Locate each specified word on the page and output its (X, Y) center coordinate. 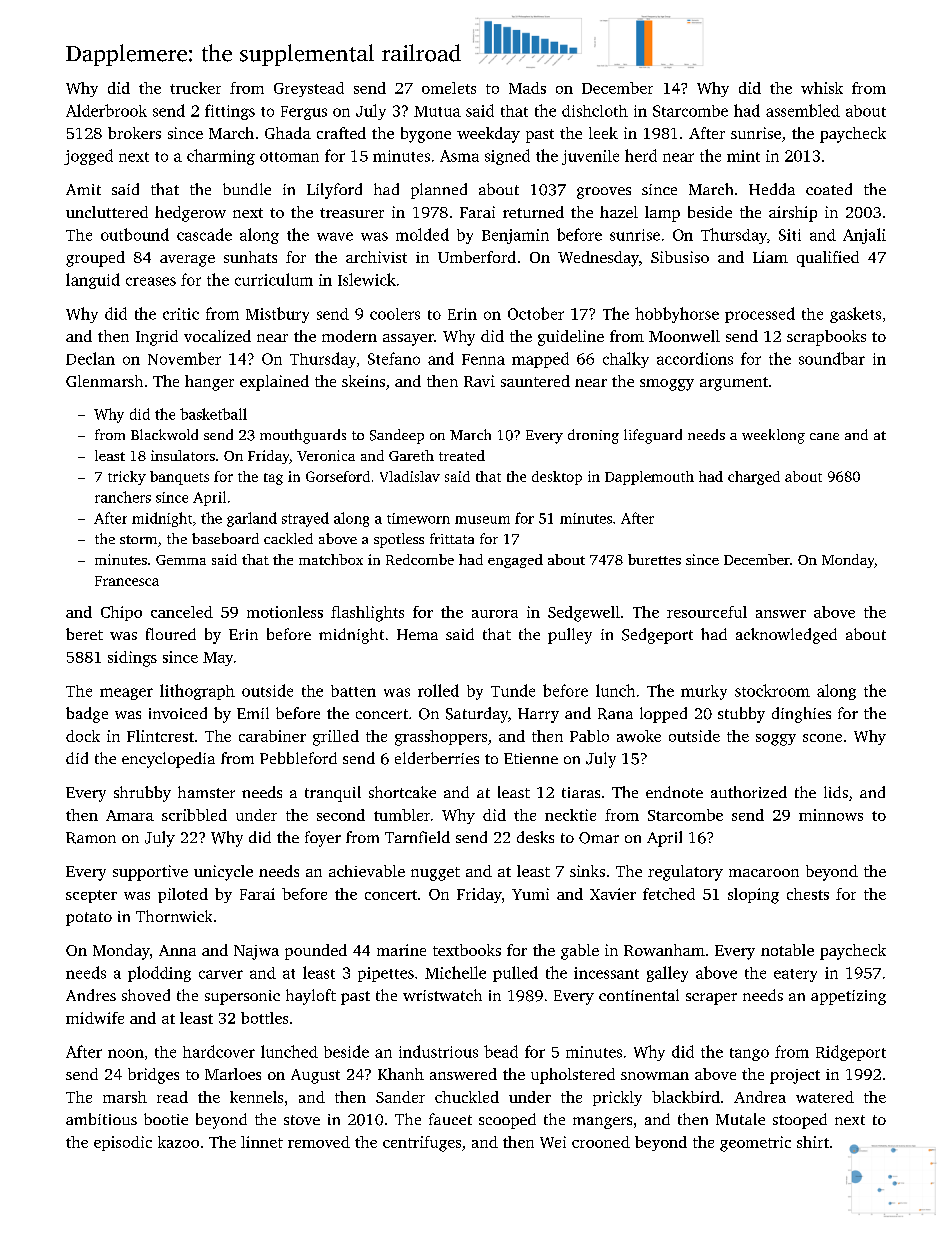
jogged (88, 157)
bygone (426, 135)
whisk (822, 88)
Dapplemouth (649, 478)
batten (353, 691)
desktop (557, 478)
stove (302, 1120)
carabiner (272, 736)
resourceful (707, 612)
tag (273, 479)
